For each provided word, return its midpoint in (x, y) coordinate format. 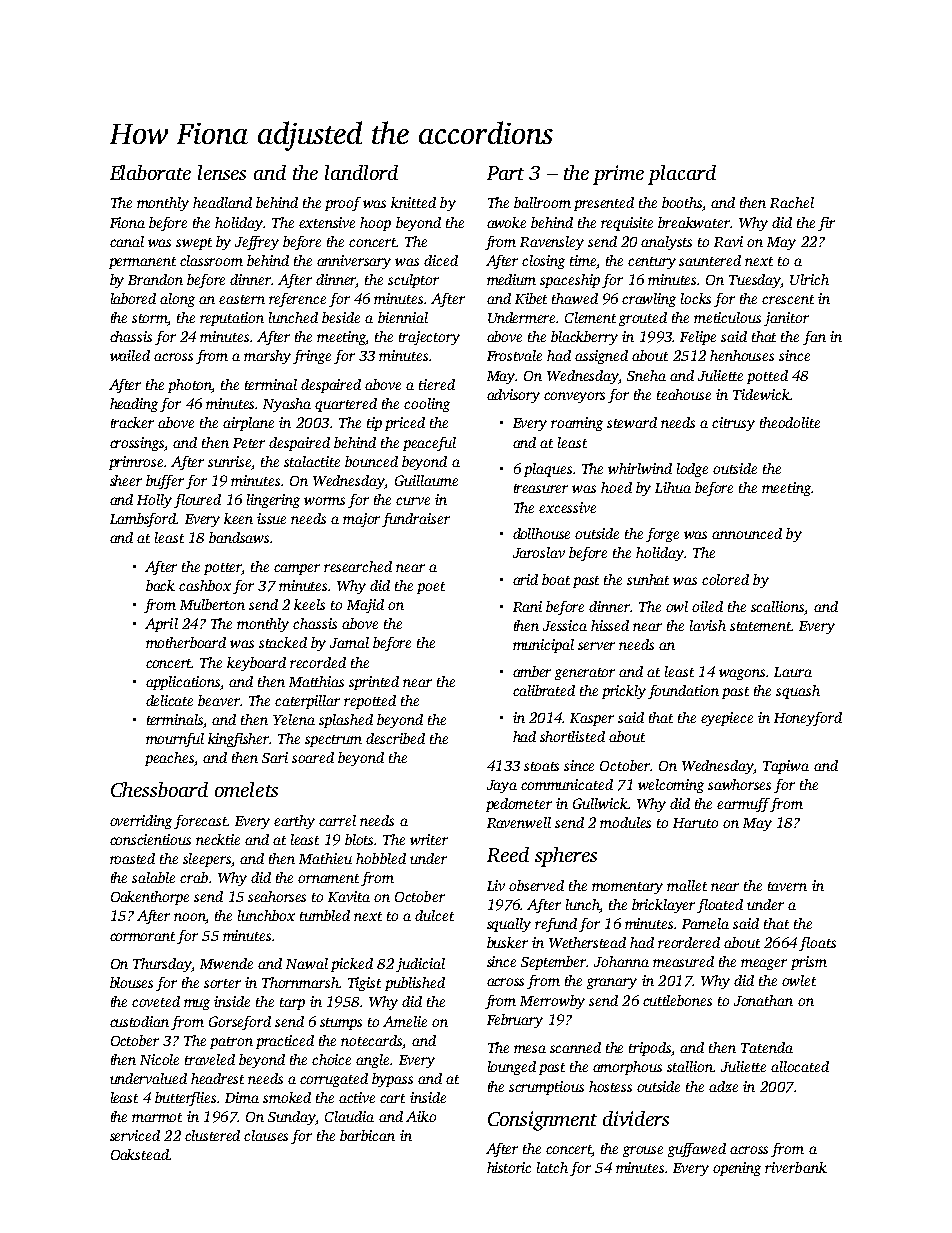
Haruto (695, 823)
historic (509, 1167)
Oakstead (140, 1154)
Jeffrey (257, 243)
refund (556, 925)
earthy (294, 822)
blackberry (584, 338)
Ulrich (809, 279)
